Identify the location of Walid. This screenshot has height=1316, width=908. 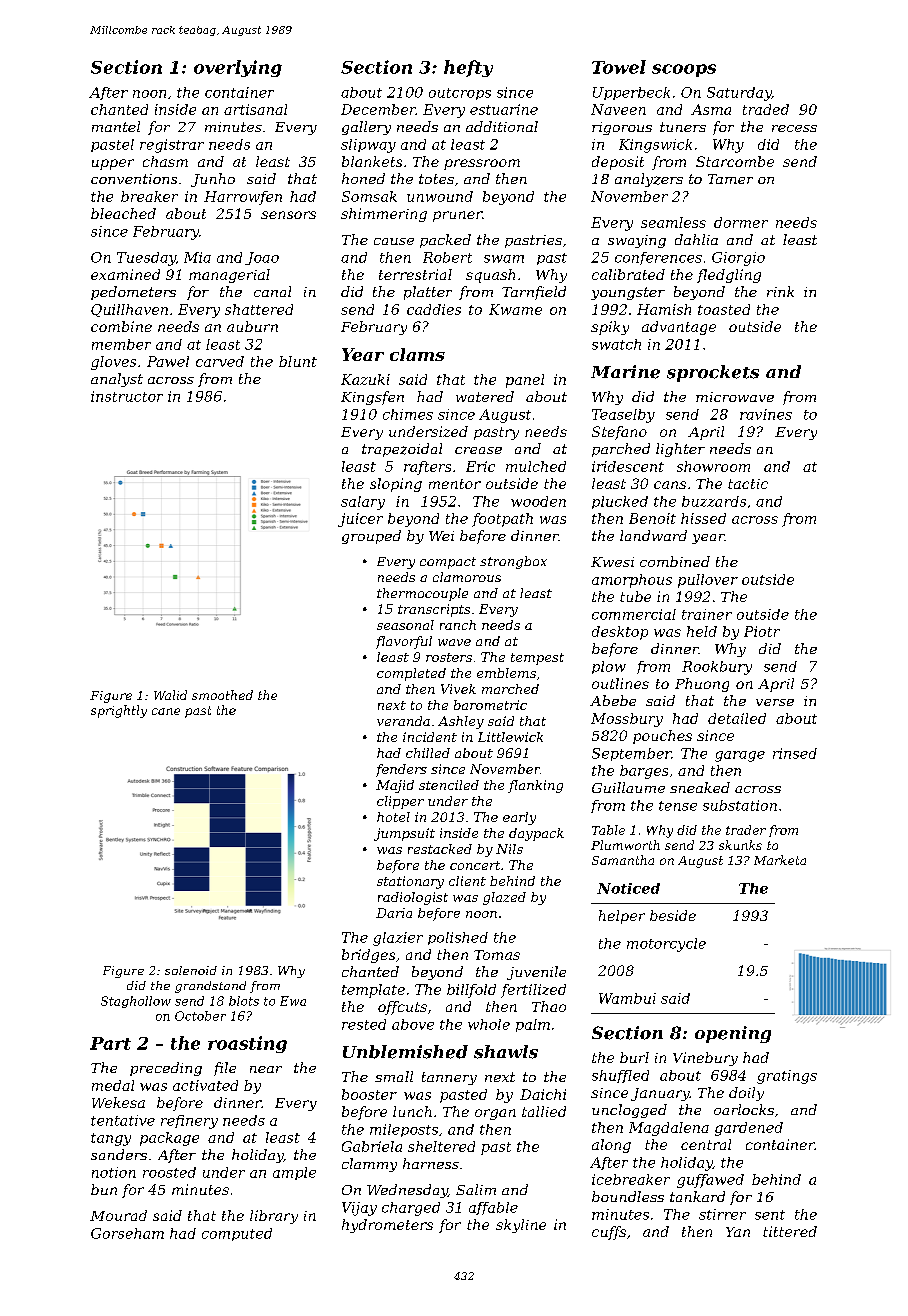
(170, 695).
